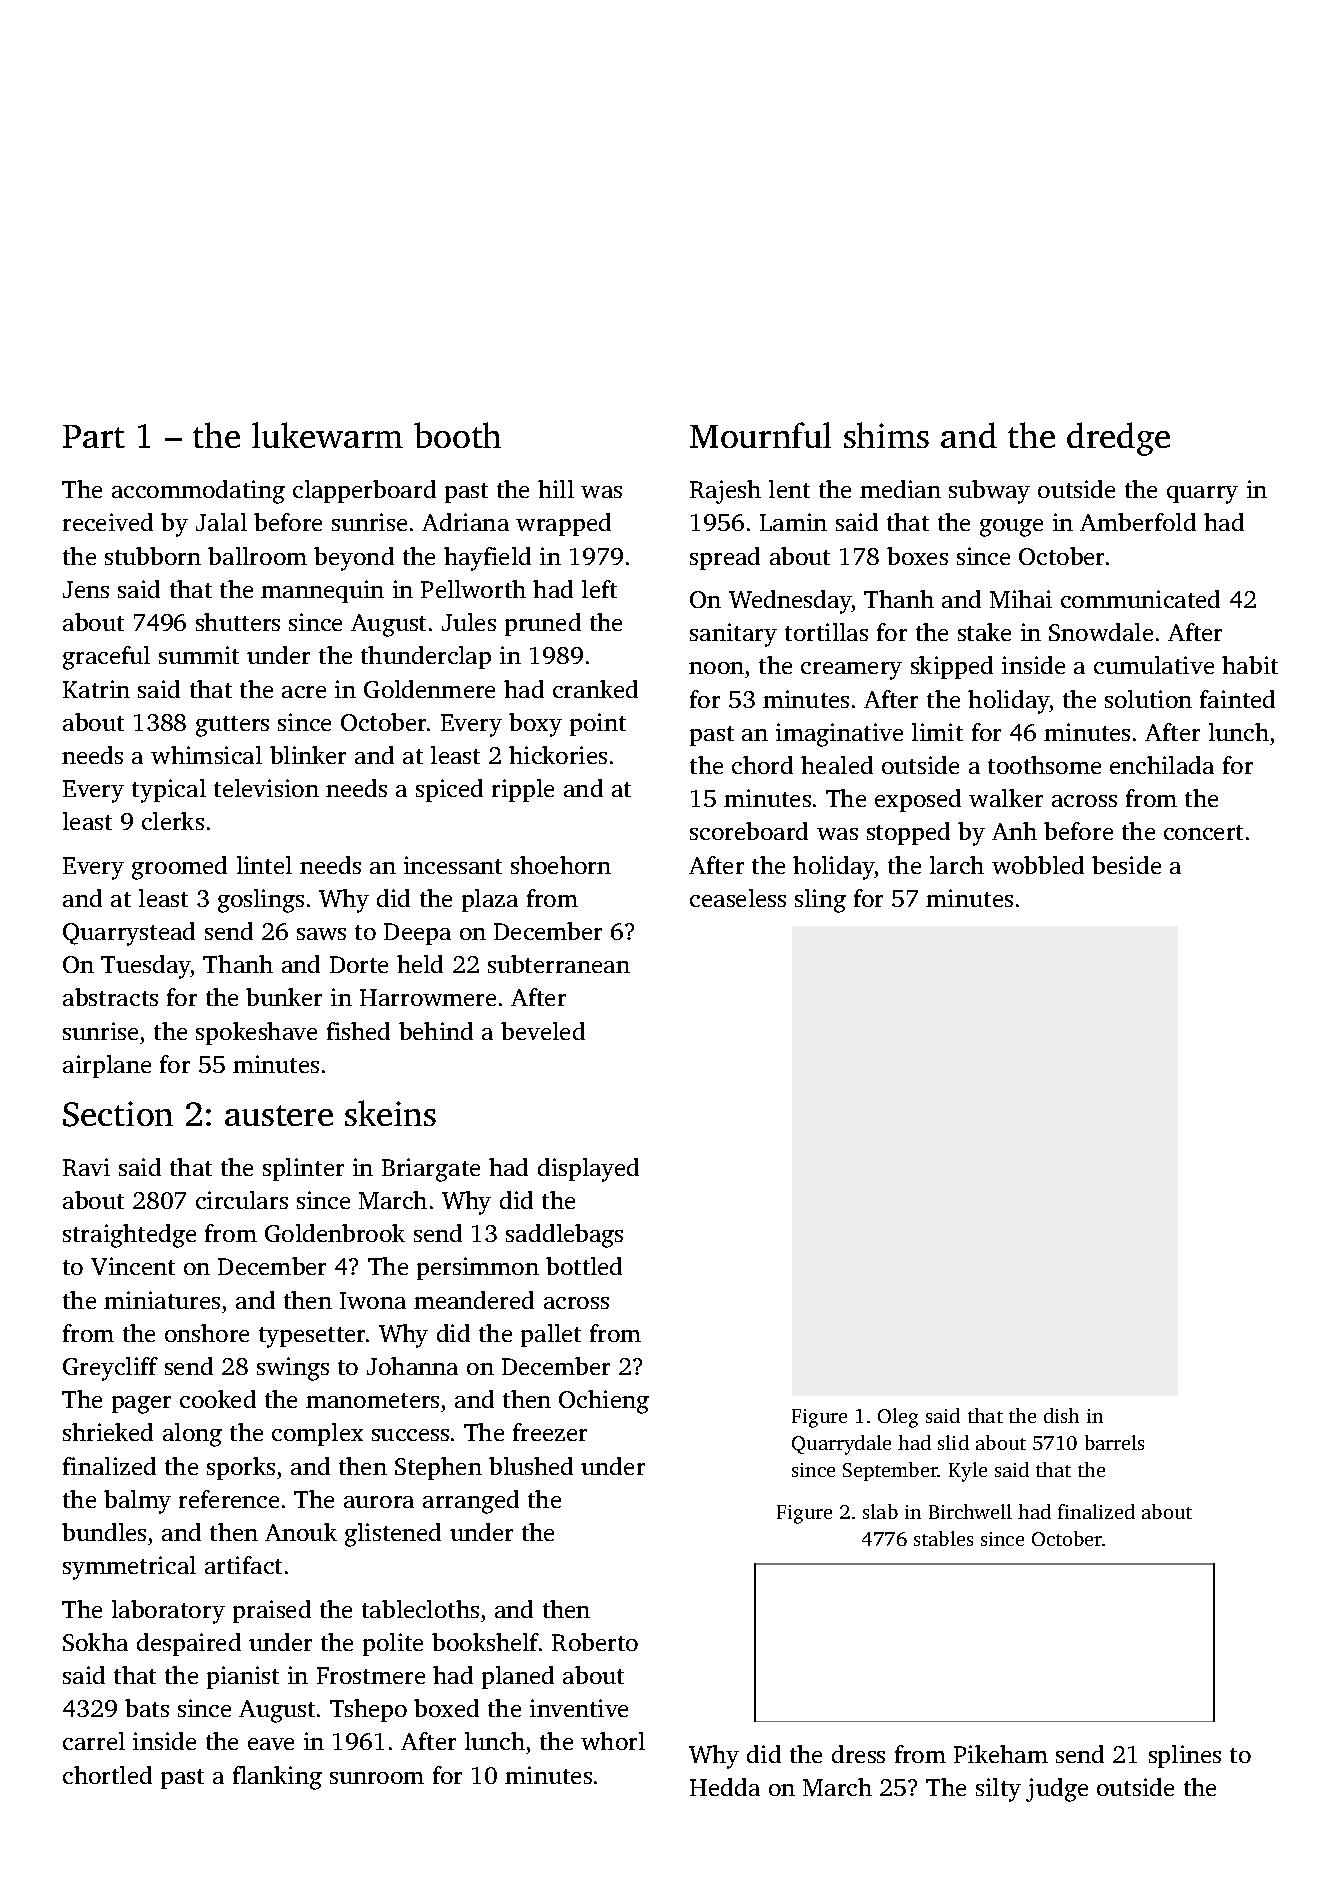 The image size is (1342, 1897). I want to click on Part, so click(94, 436).
